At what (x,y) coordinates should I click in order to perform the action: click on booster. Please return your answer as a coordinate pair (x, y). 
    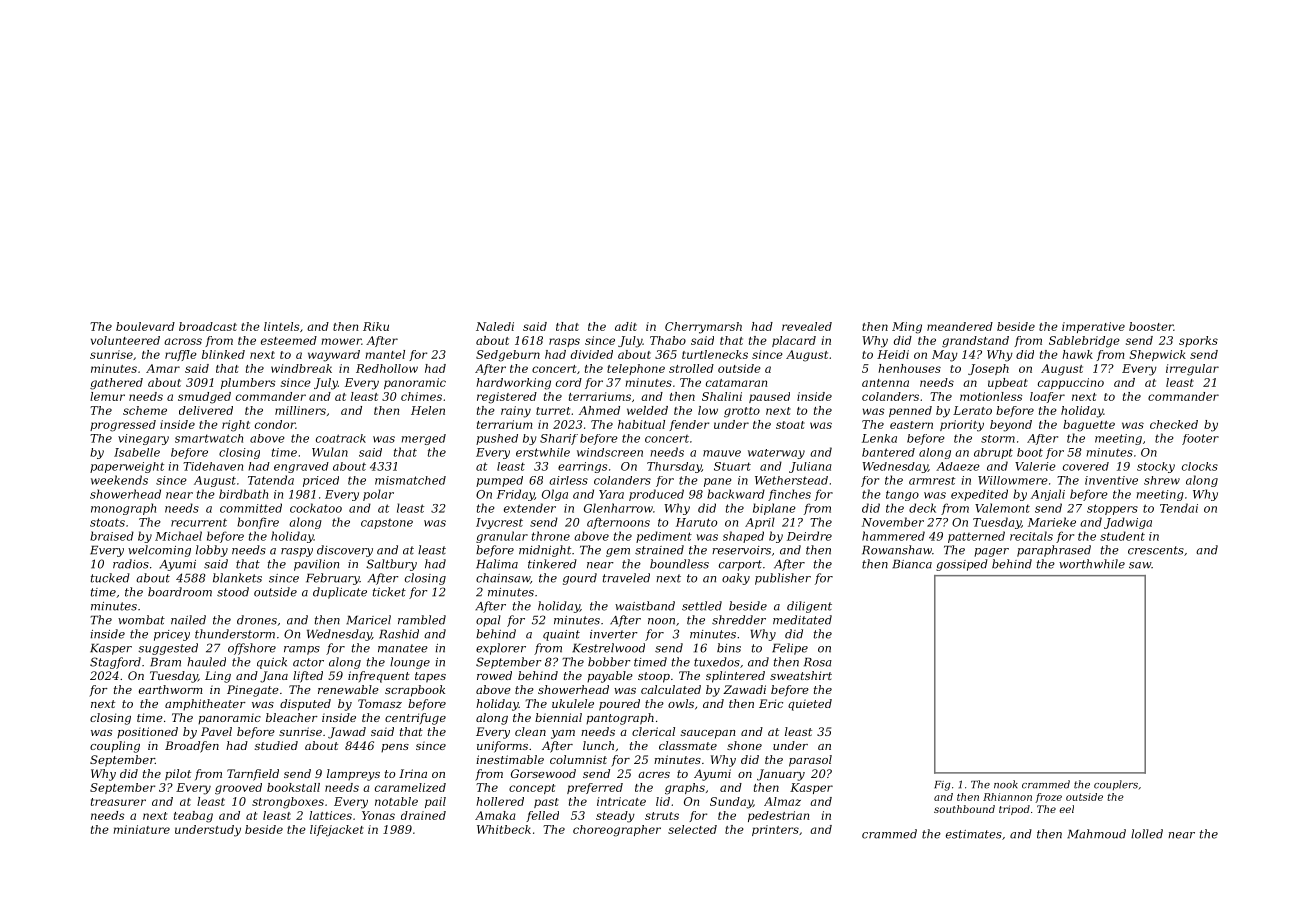
    Looking at the image, I should click on (1151, 326).
